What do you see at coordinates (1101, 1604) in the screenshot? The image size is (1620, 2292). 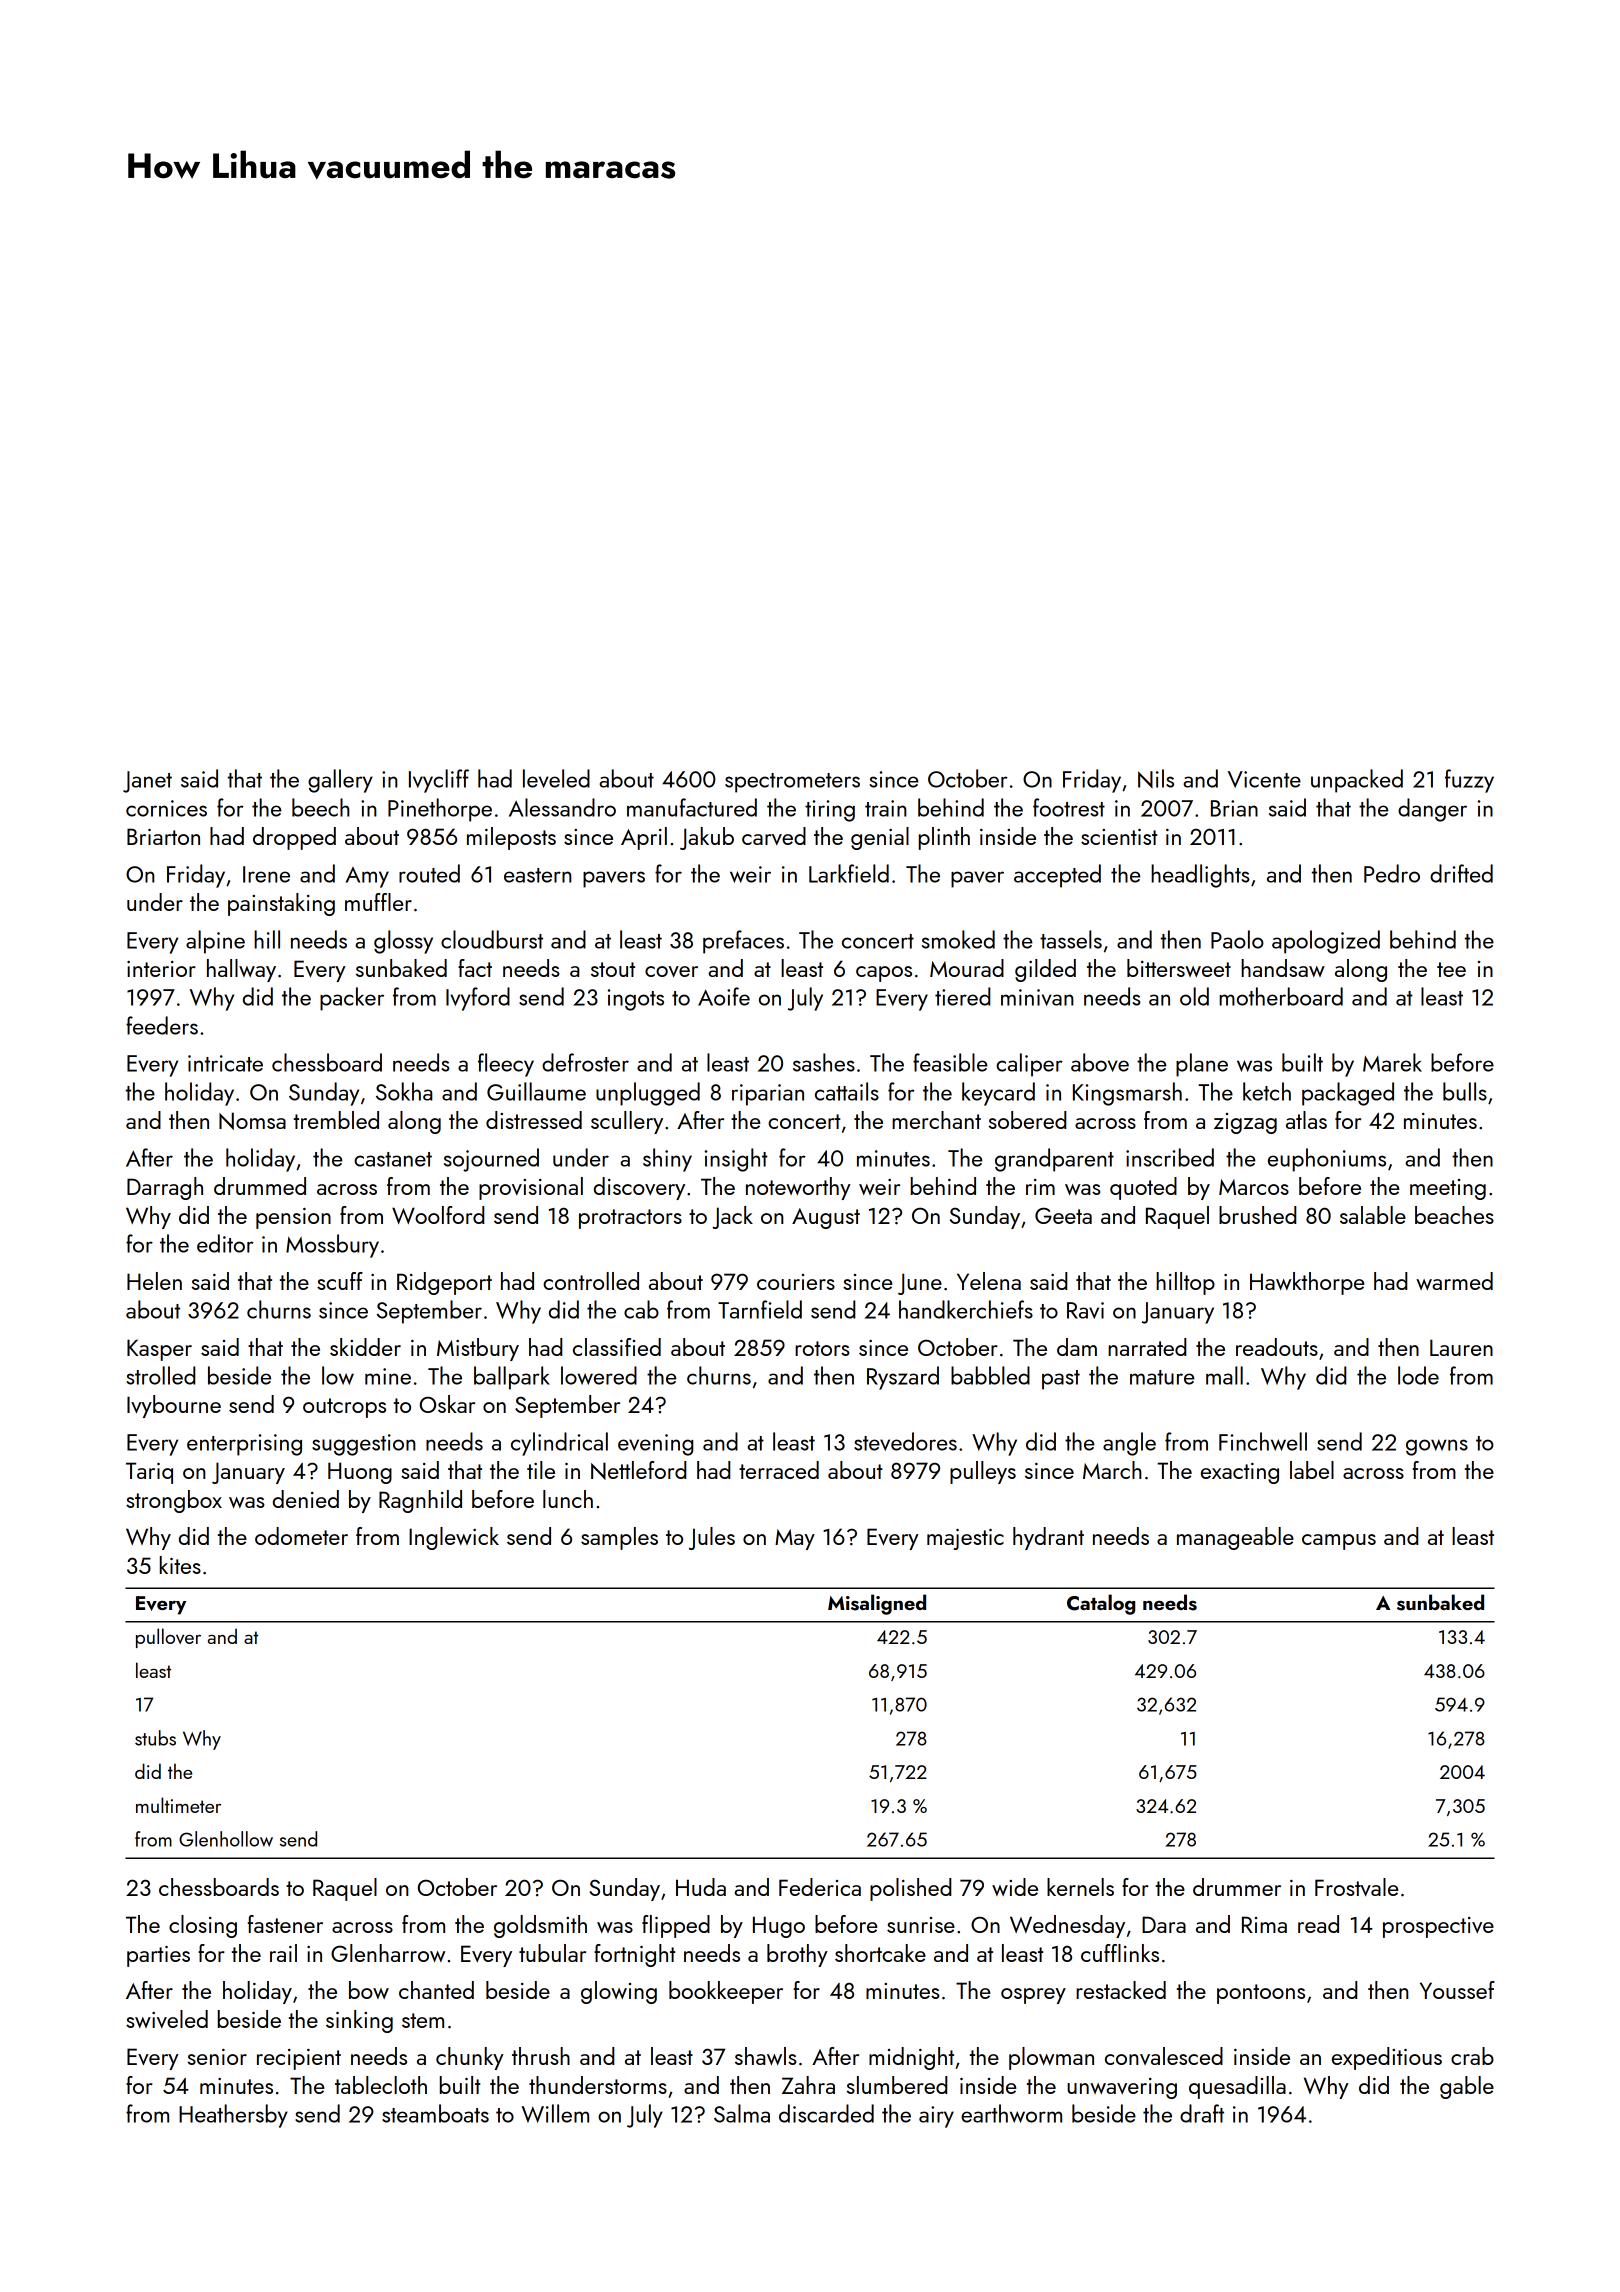 I see `Catalog` at bounding box center [1101, 1604].
